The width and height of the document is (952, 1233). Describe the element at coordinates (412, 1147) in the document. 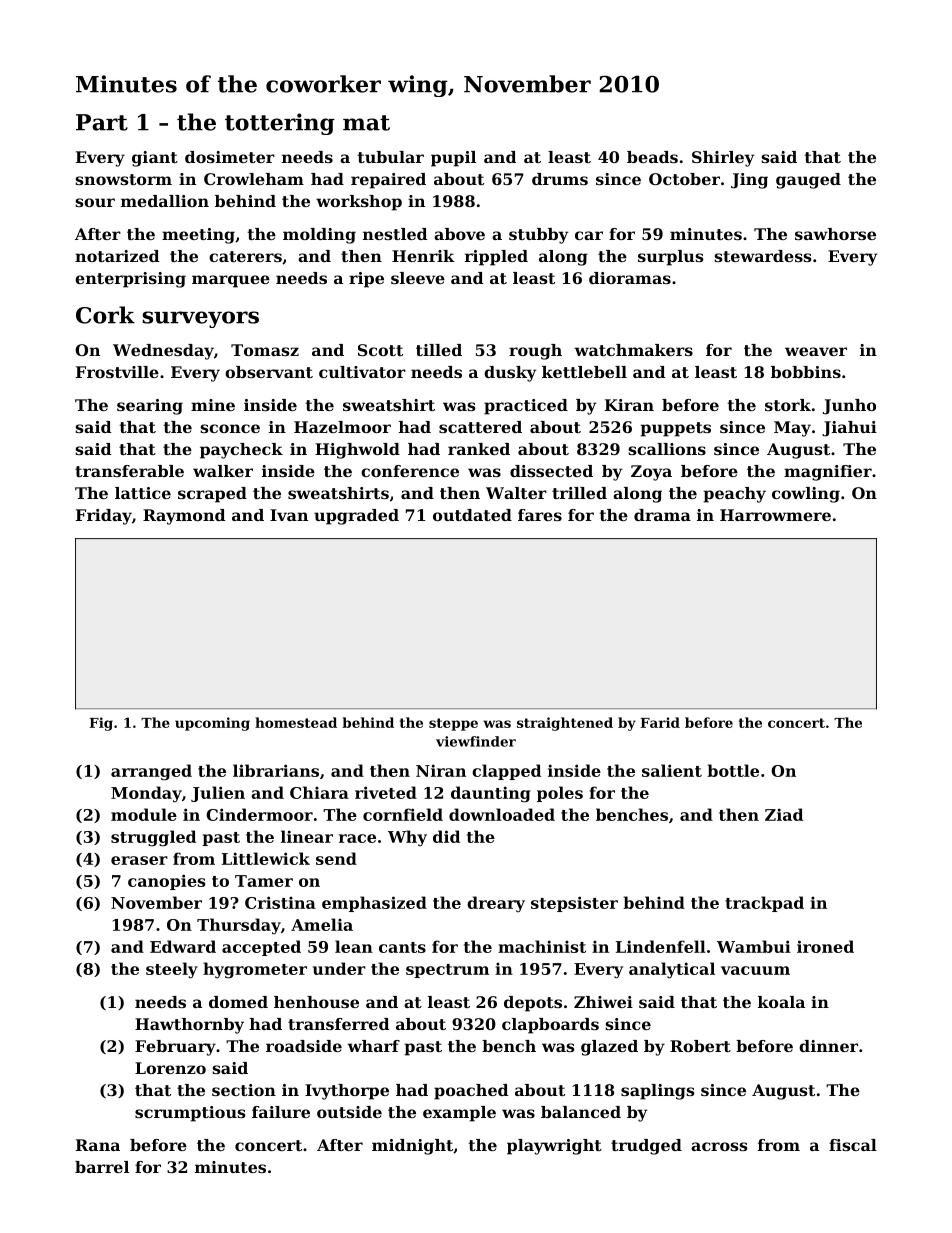

I see `midnight` at that location.
